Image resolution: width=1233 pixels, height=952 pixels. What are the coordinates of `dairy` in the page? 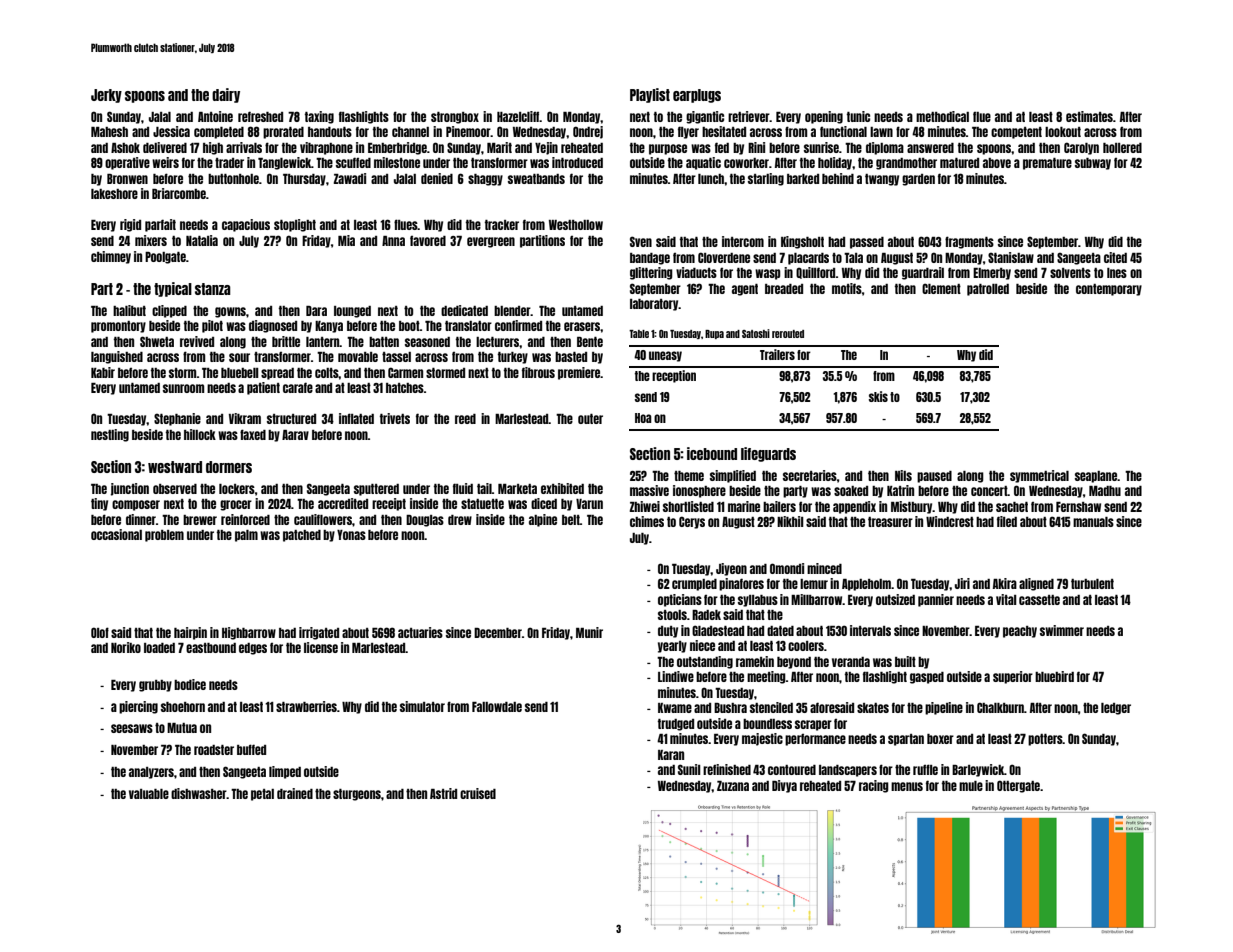 It's located at (226, 95).
